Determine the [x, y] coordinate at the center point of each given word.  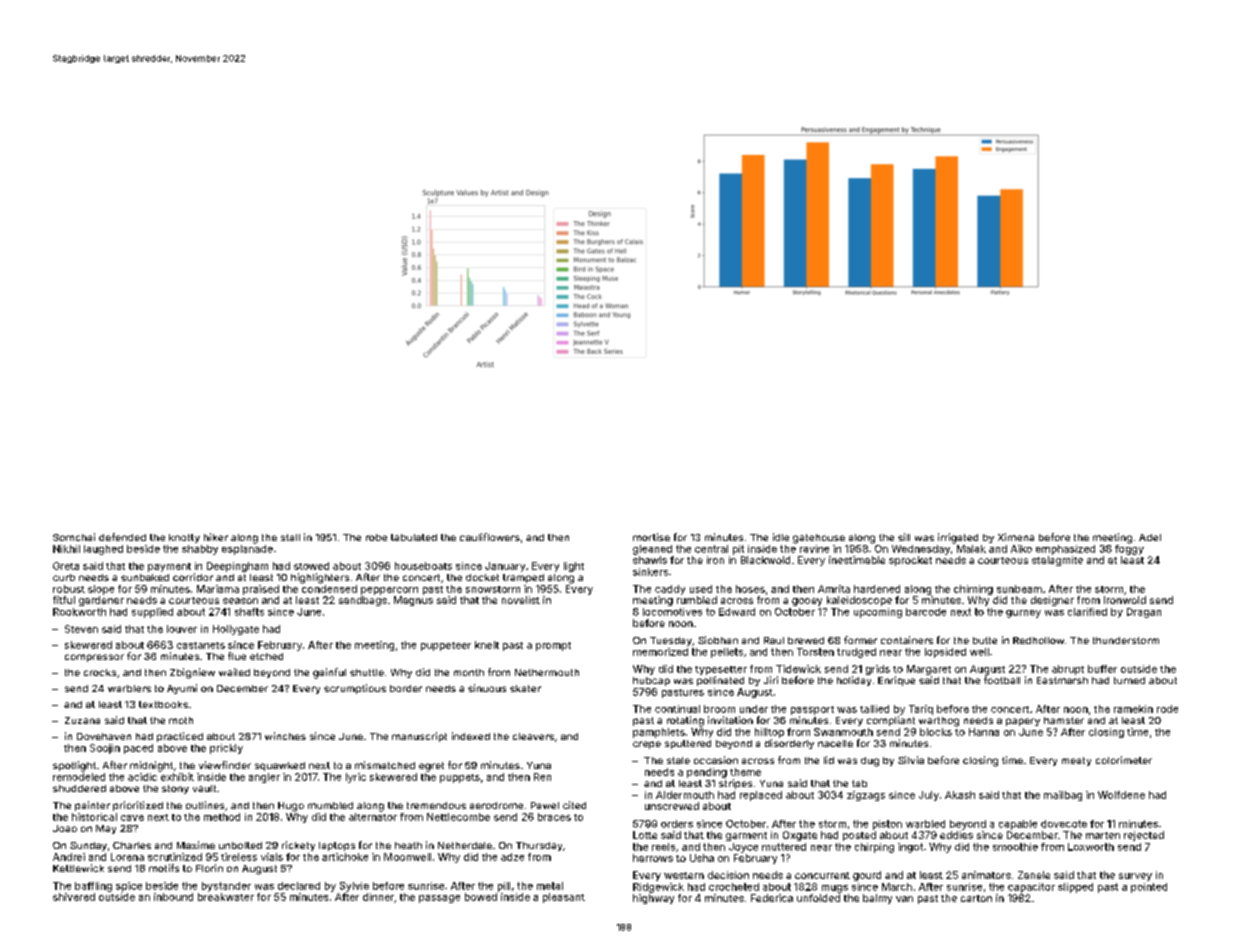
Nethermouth [547, 672]
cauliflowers [490, 537]
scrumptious [355, 689]
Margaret [929, 670]
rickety [298, 846]
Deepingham [237, 567]
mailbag [1063, 796]
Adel [1150, 537]
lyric [356, 778]
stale [678, 760]
